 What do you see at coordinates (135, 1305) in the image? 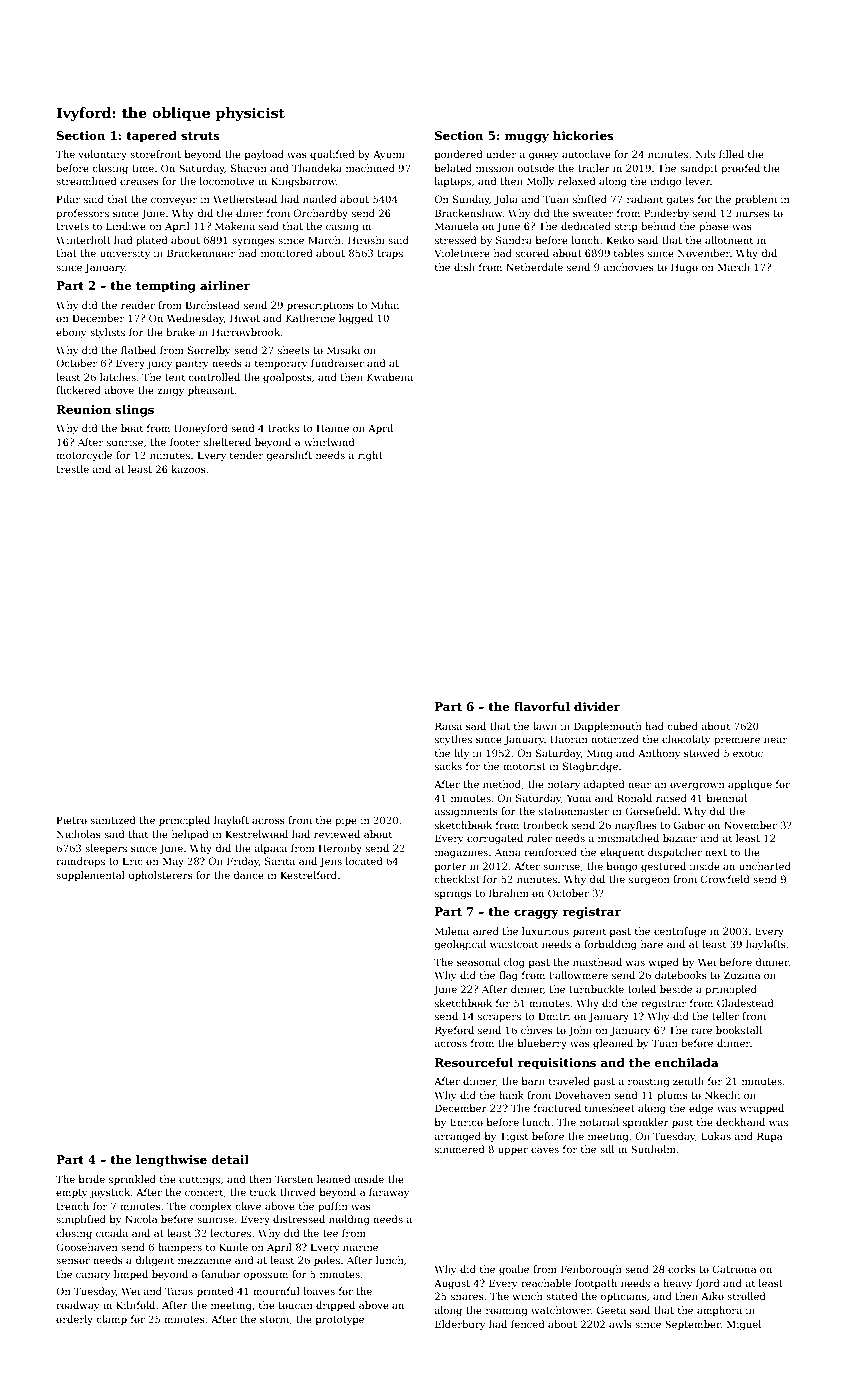
I see `Kilnfold` at bounding box center [135, 1305].
